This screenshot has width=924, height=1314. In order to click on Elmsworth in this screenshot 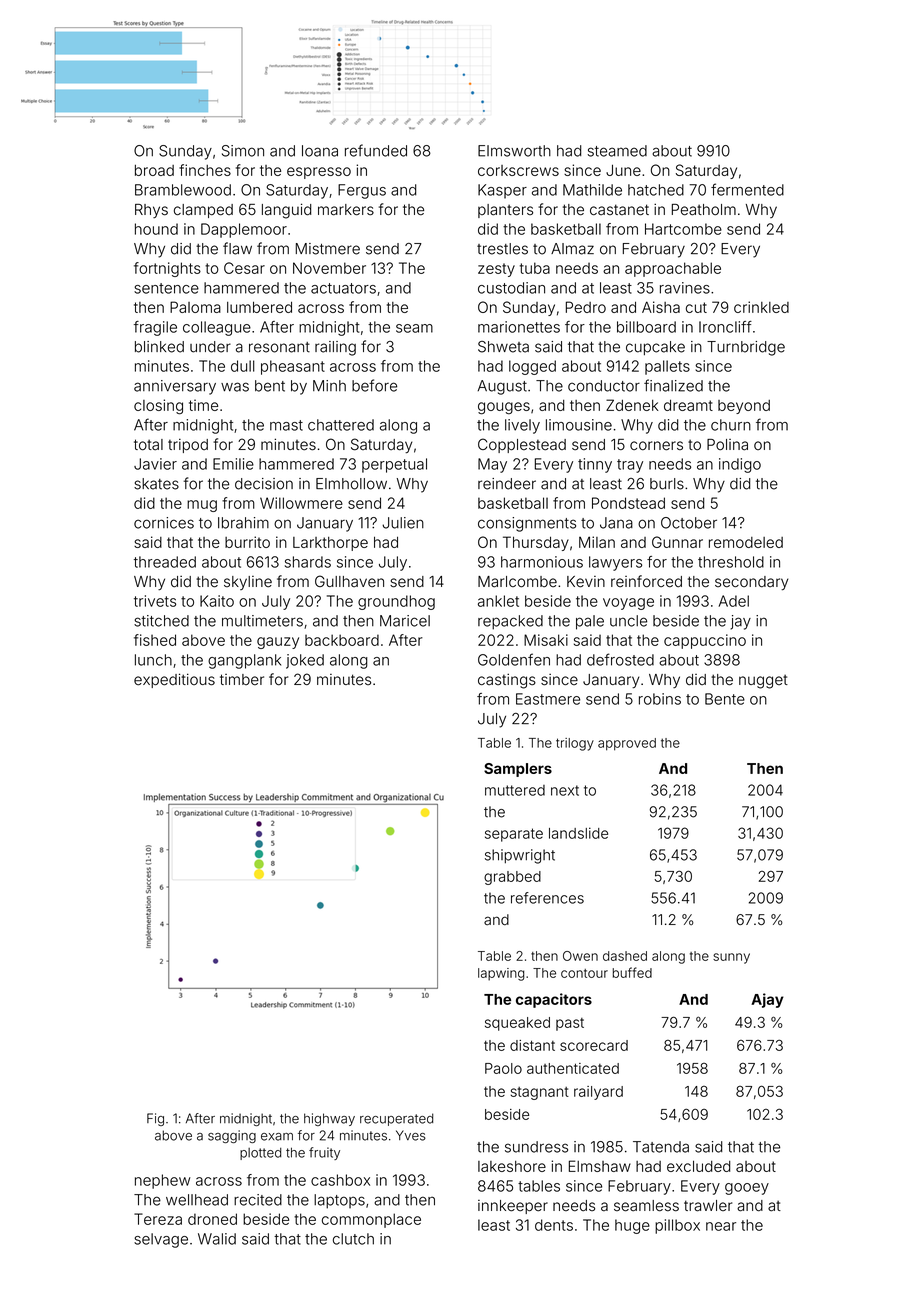, I will do `click(514, 151)`.
